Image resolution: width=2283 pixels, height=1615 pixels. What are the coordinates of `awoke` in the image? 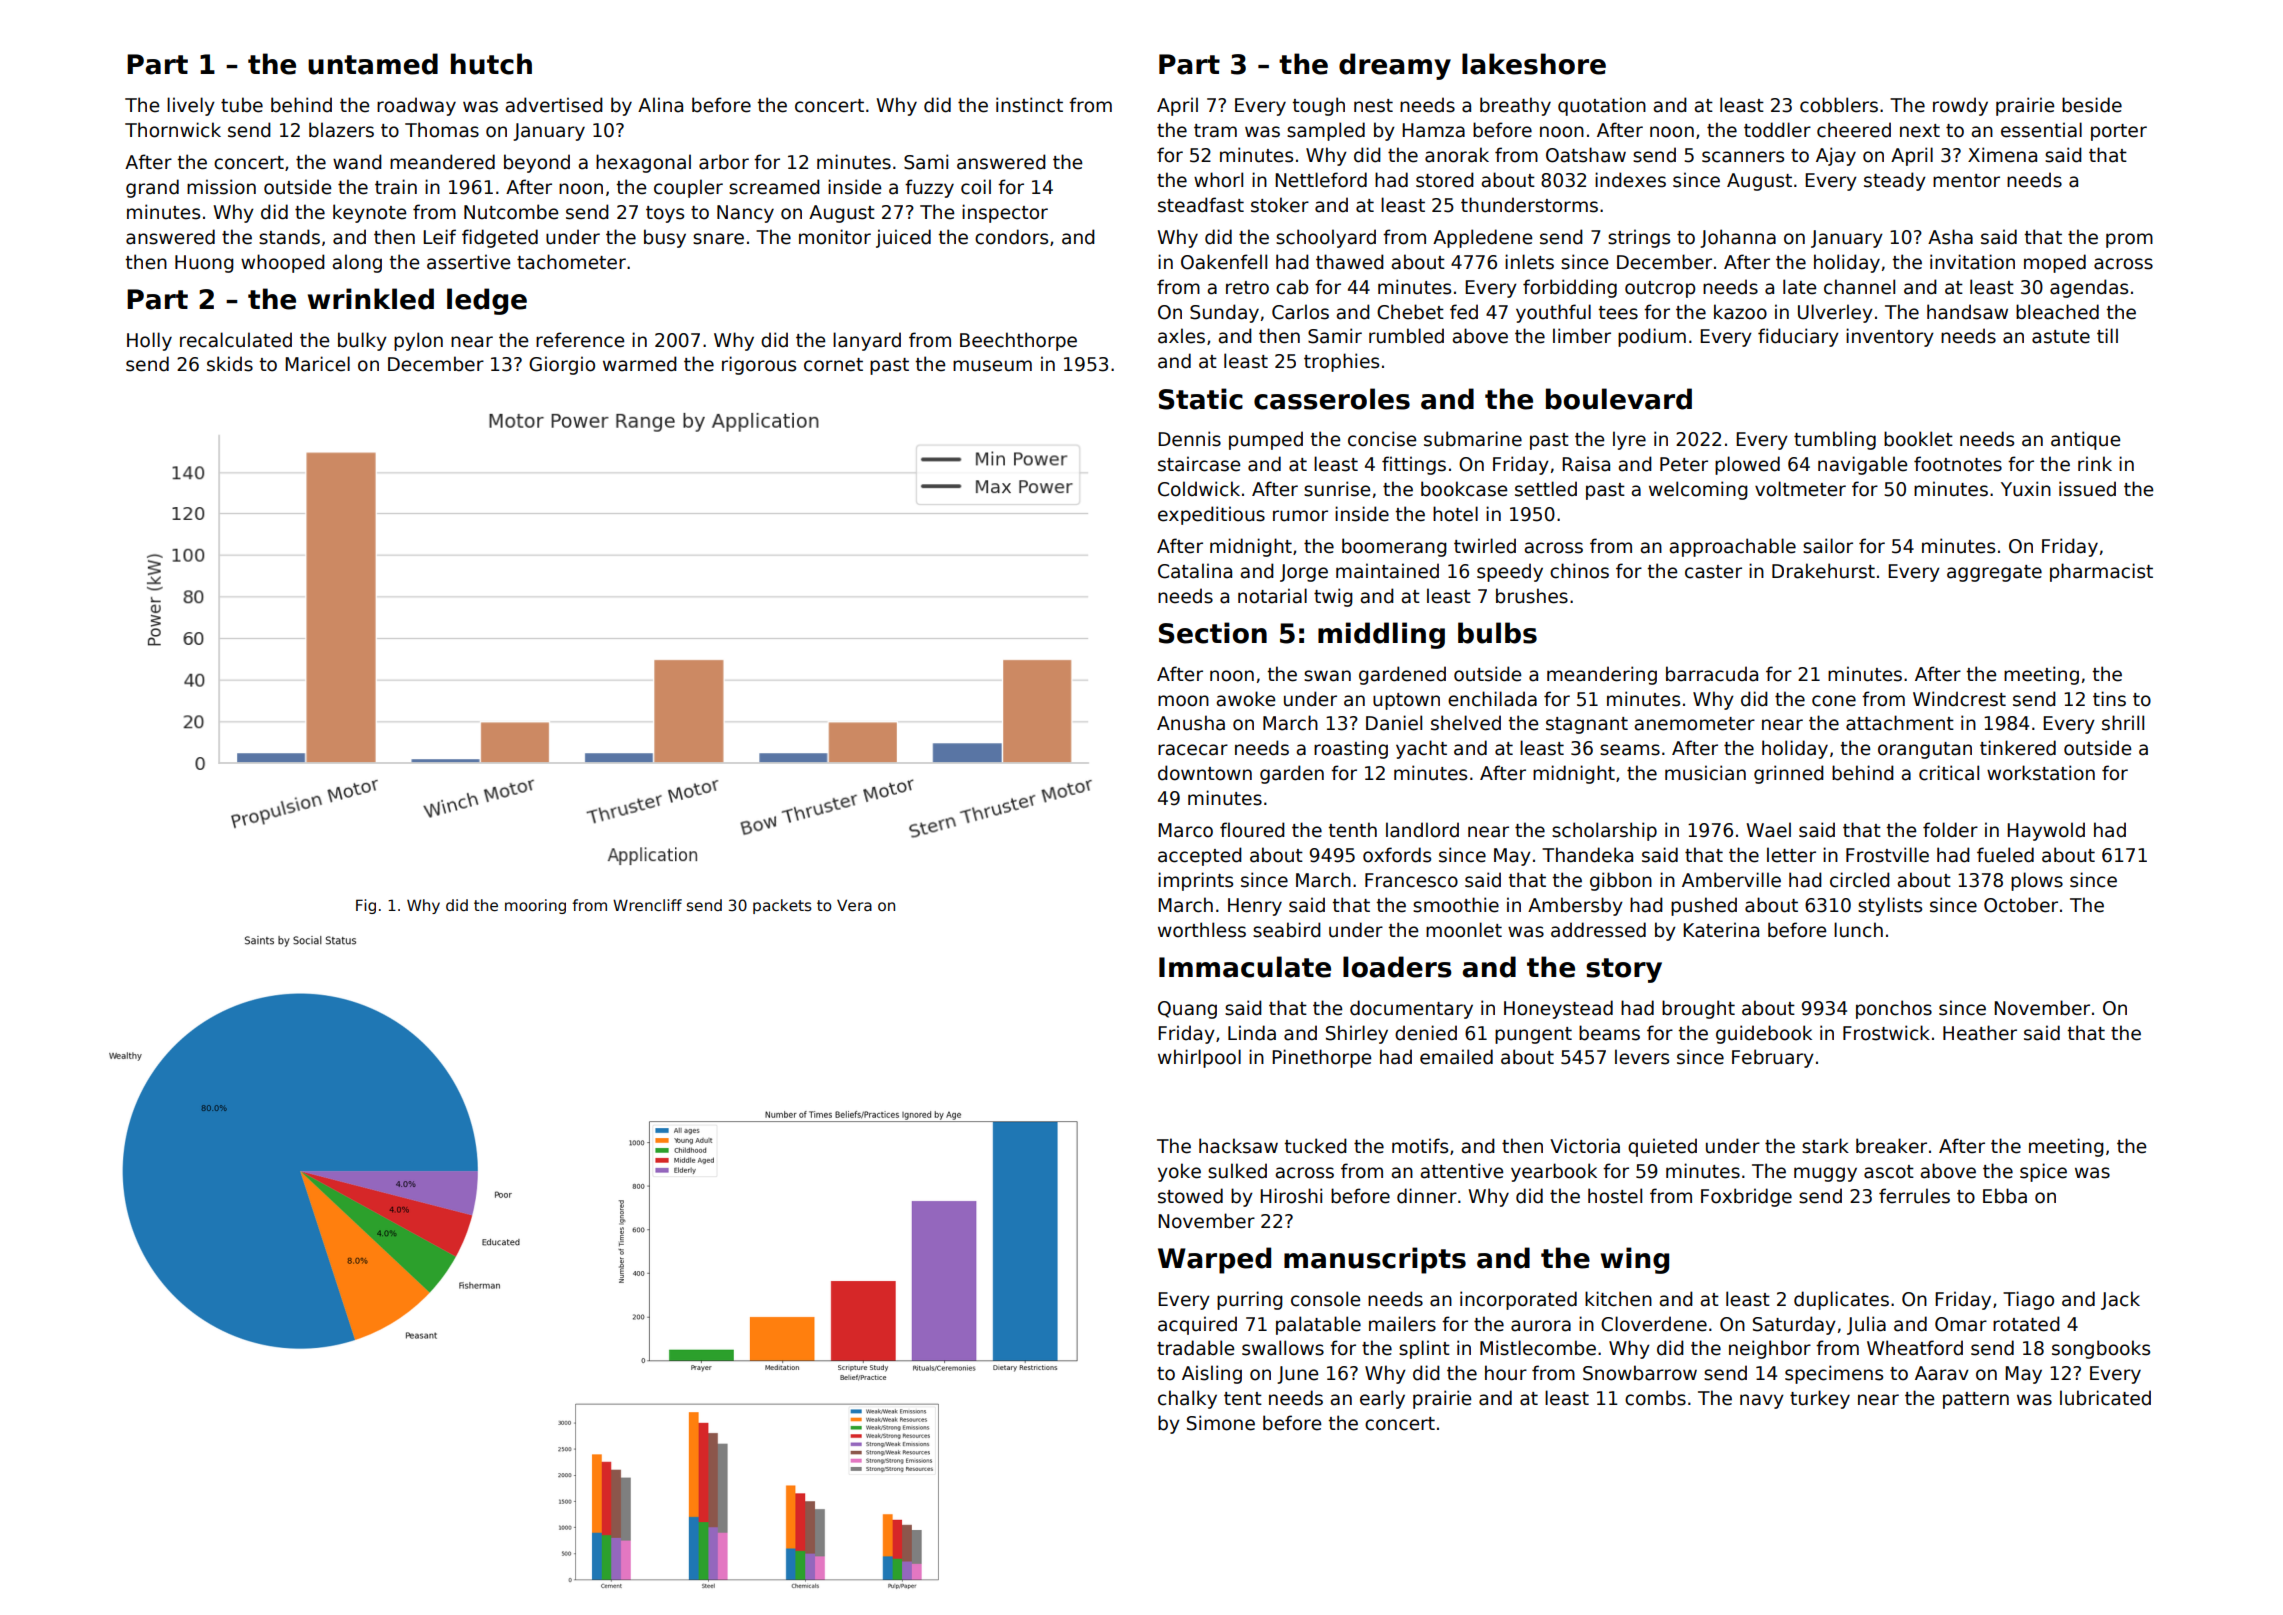 It's located at (1245, 699).
